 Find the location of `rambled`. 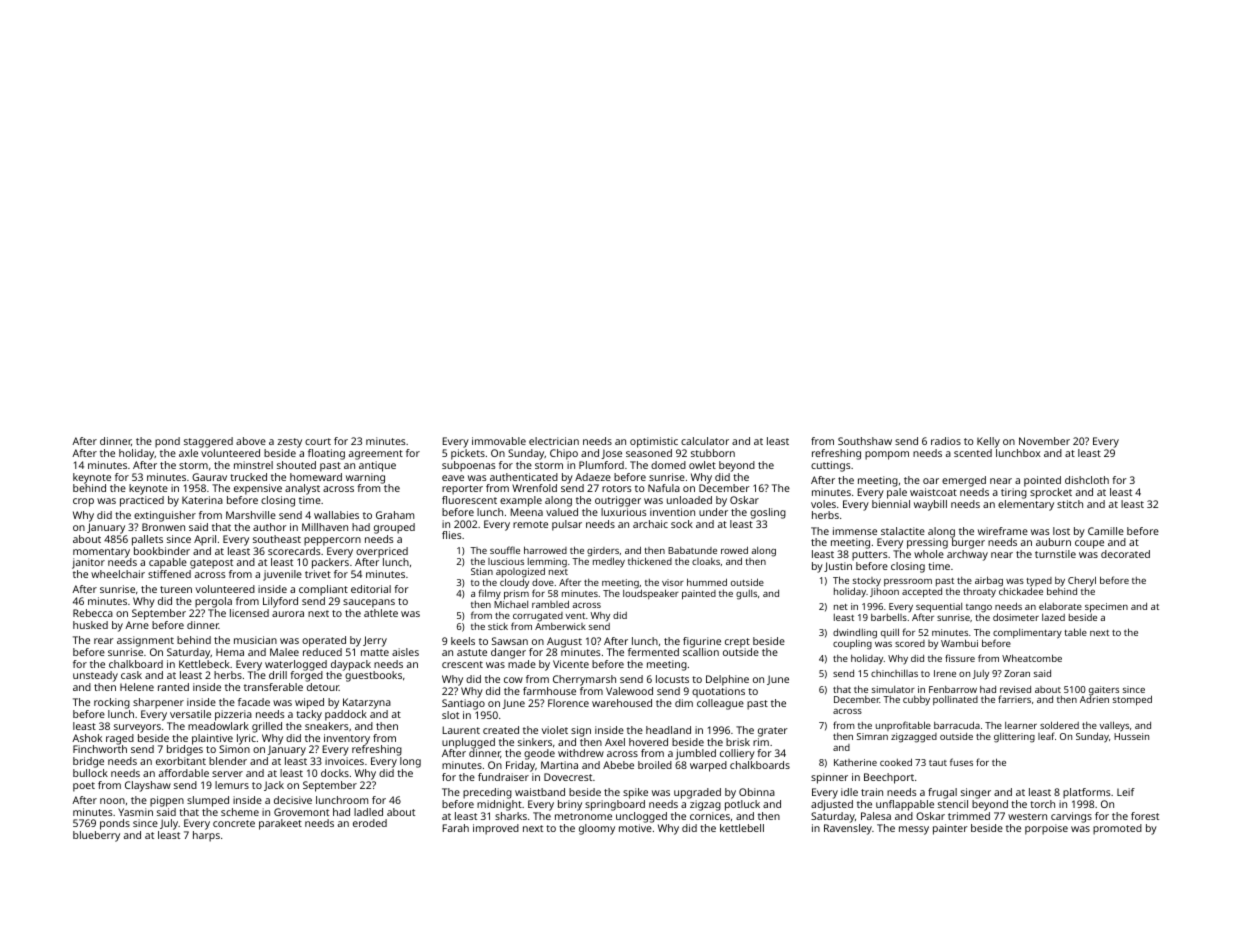

rambled is located at coordinates (550, 604).
